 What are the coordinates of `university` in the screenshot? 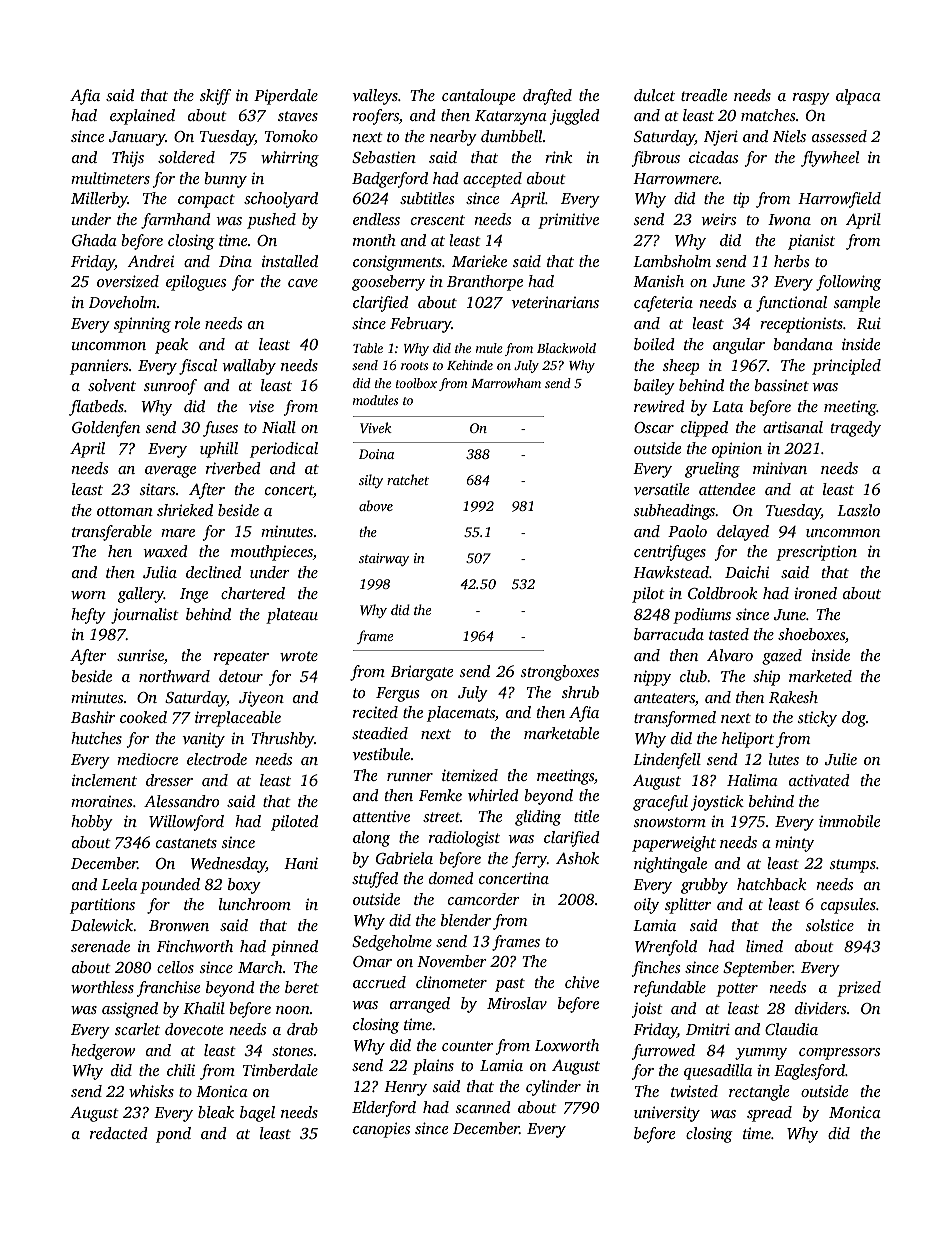 It's located at (667, 1114).
